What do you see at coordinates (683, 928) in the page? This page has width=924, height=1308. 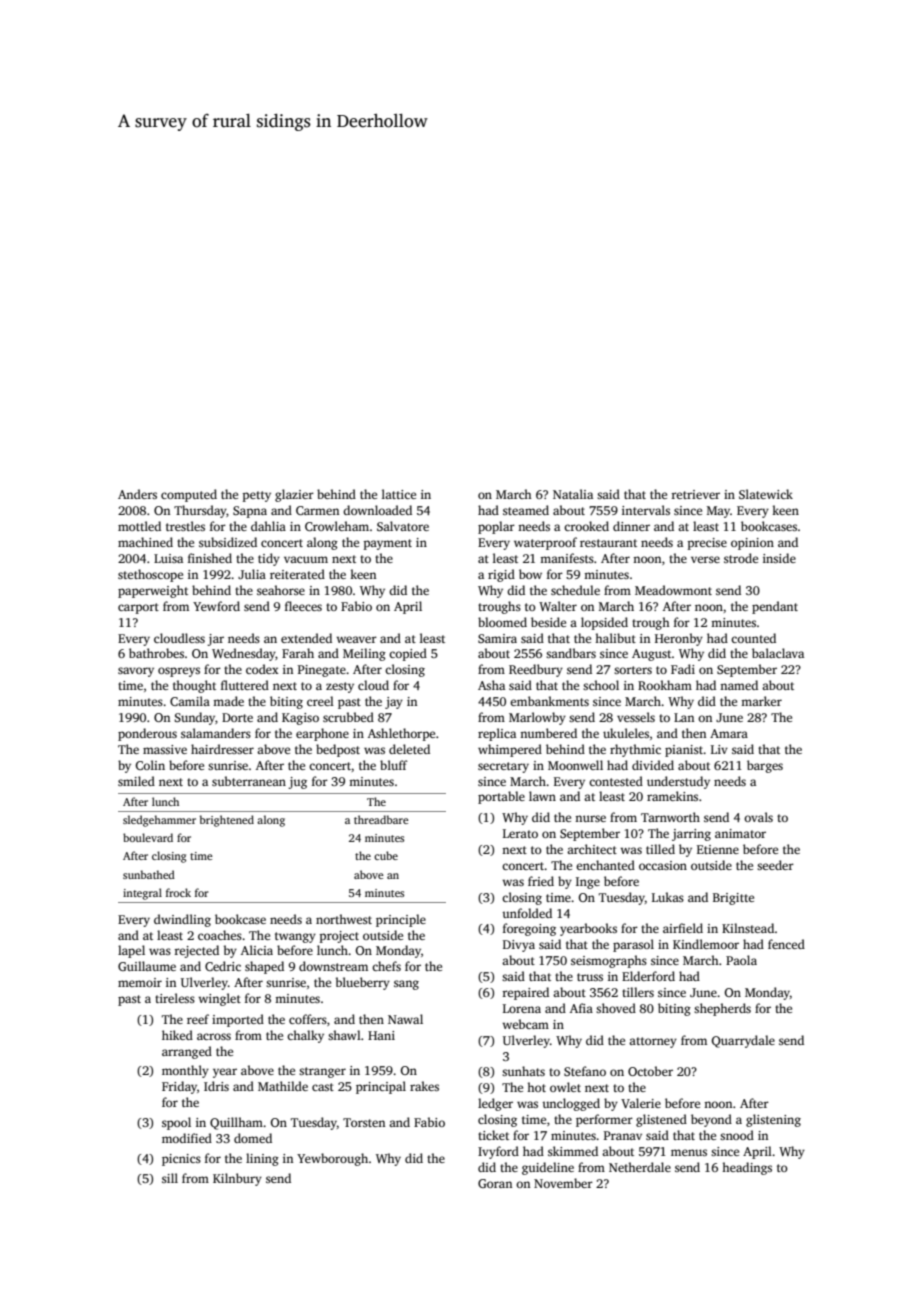 I see `airfield` at bounding box center [683, 928].
